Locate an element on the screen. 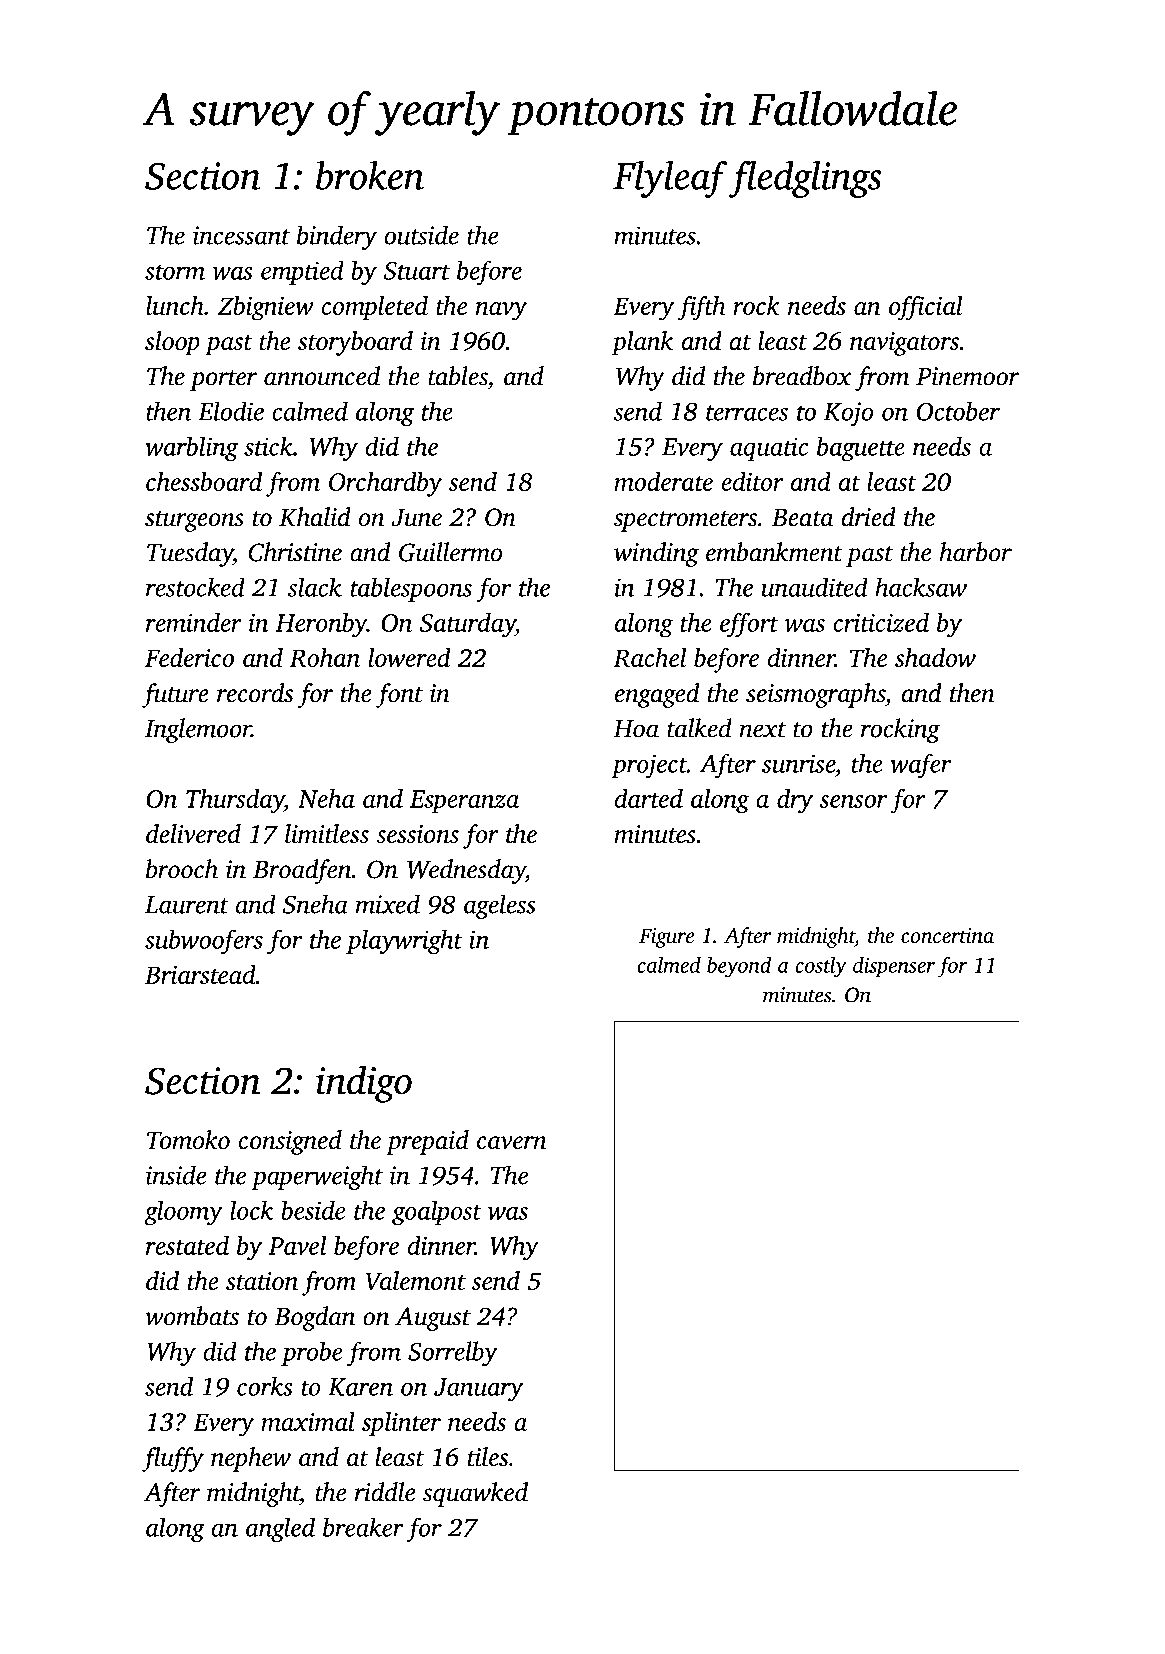 Image resolution: width=1165 pixels, height=1654 pixels. broken is located at coordinates (370, 175).
